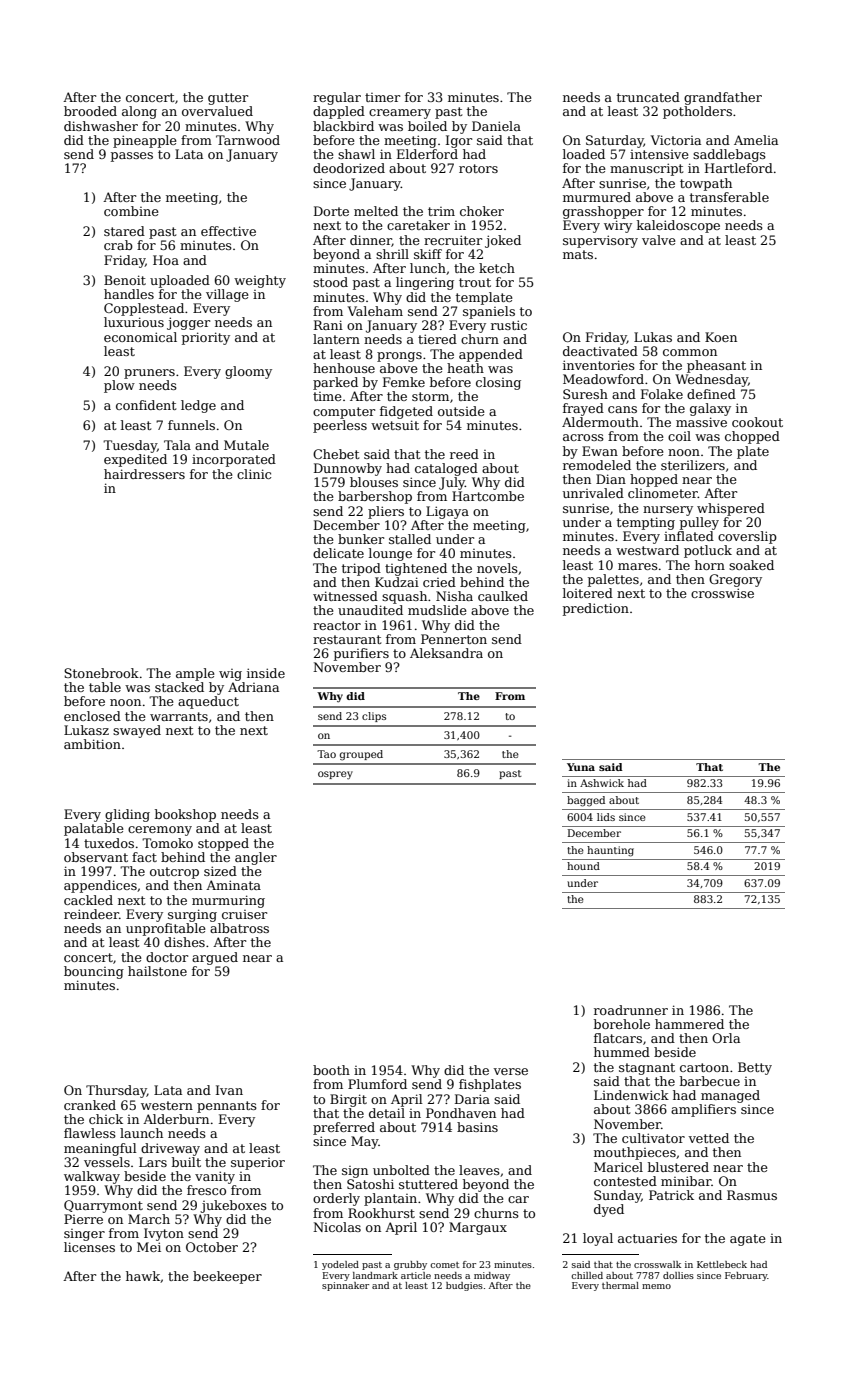 This page has height=1400, width=849. What do you see at coordinates (410, 1265) in the page?
I see `grubby` at bounding box center [410, 1265].
